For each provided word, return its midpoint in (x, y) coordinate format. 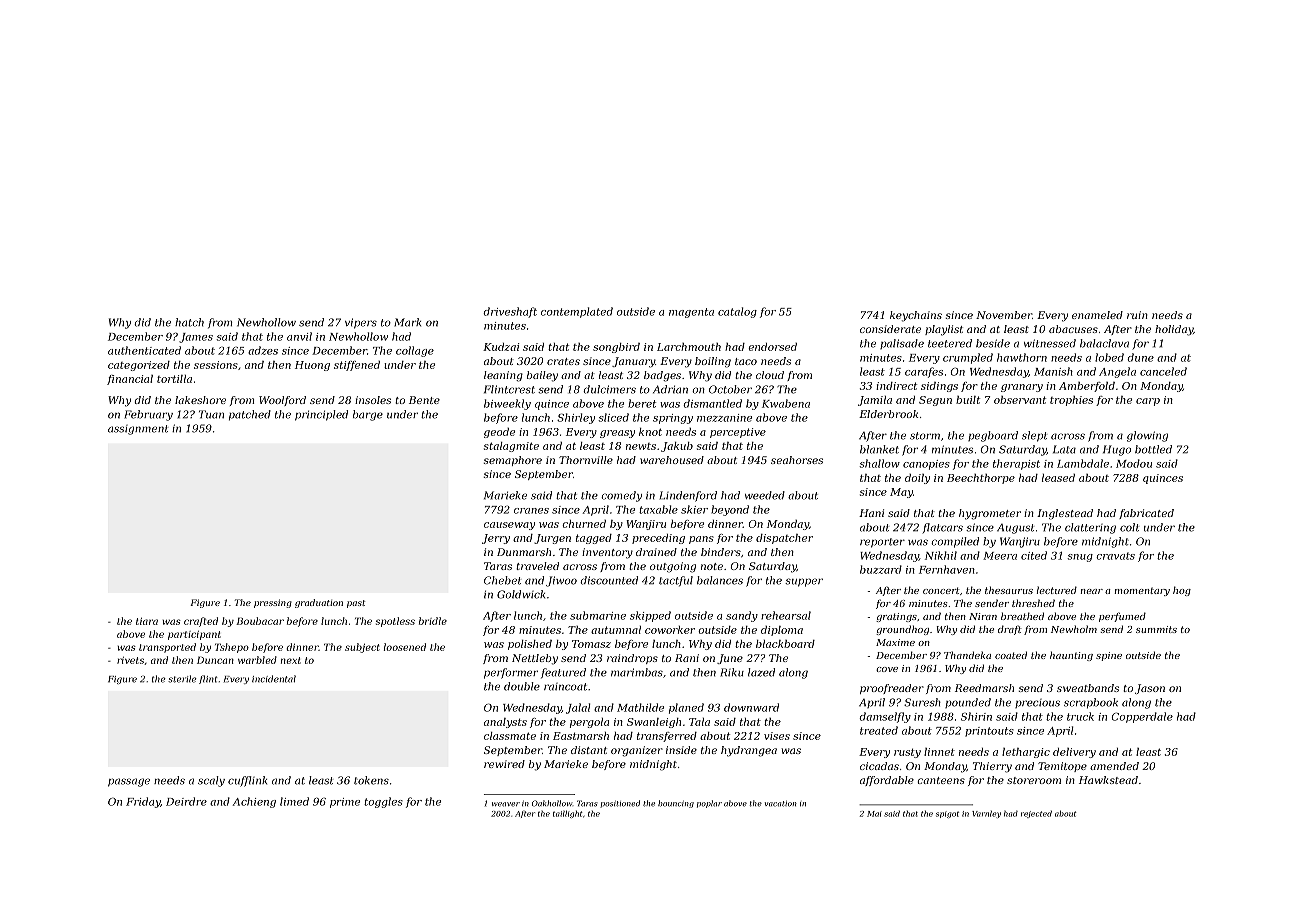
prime (345, 803)
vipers (361, 323)
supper (804, 582)
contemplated (577, 312)
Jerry (496, 539)
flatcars (942, 528)
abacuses (1073, 329)
